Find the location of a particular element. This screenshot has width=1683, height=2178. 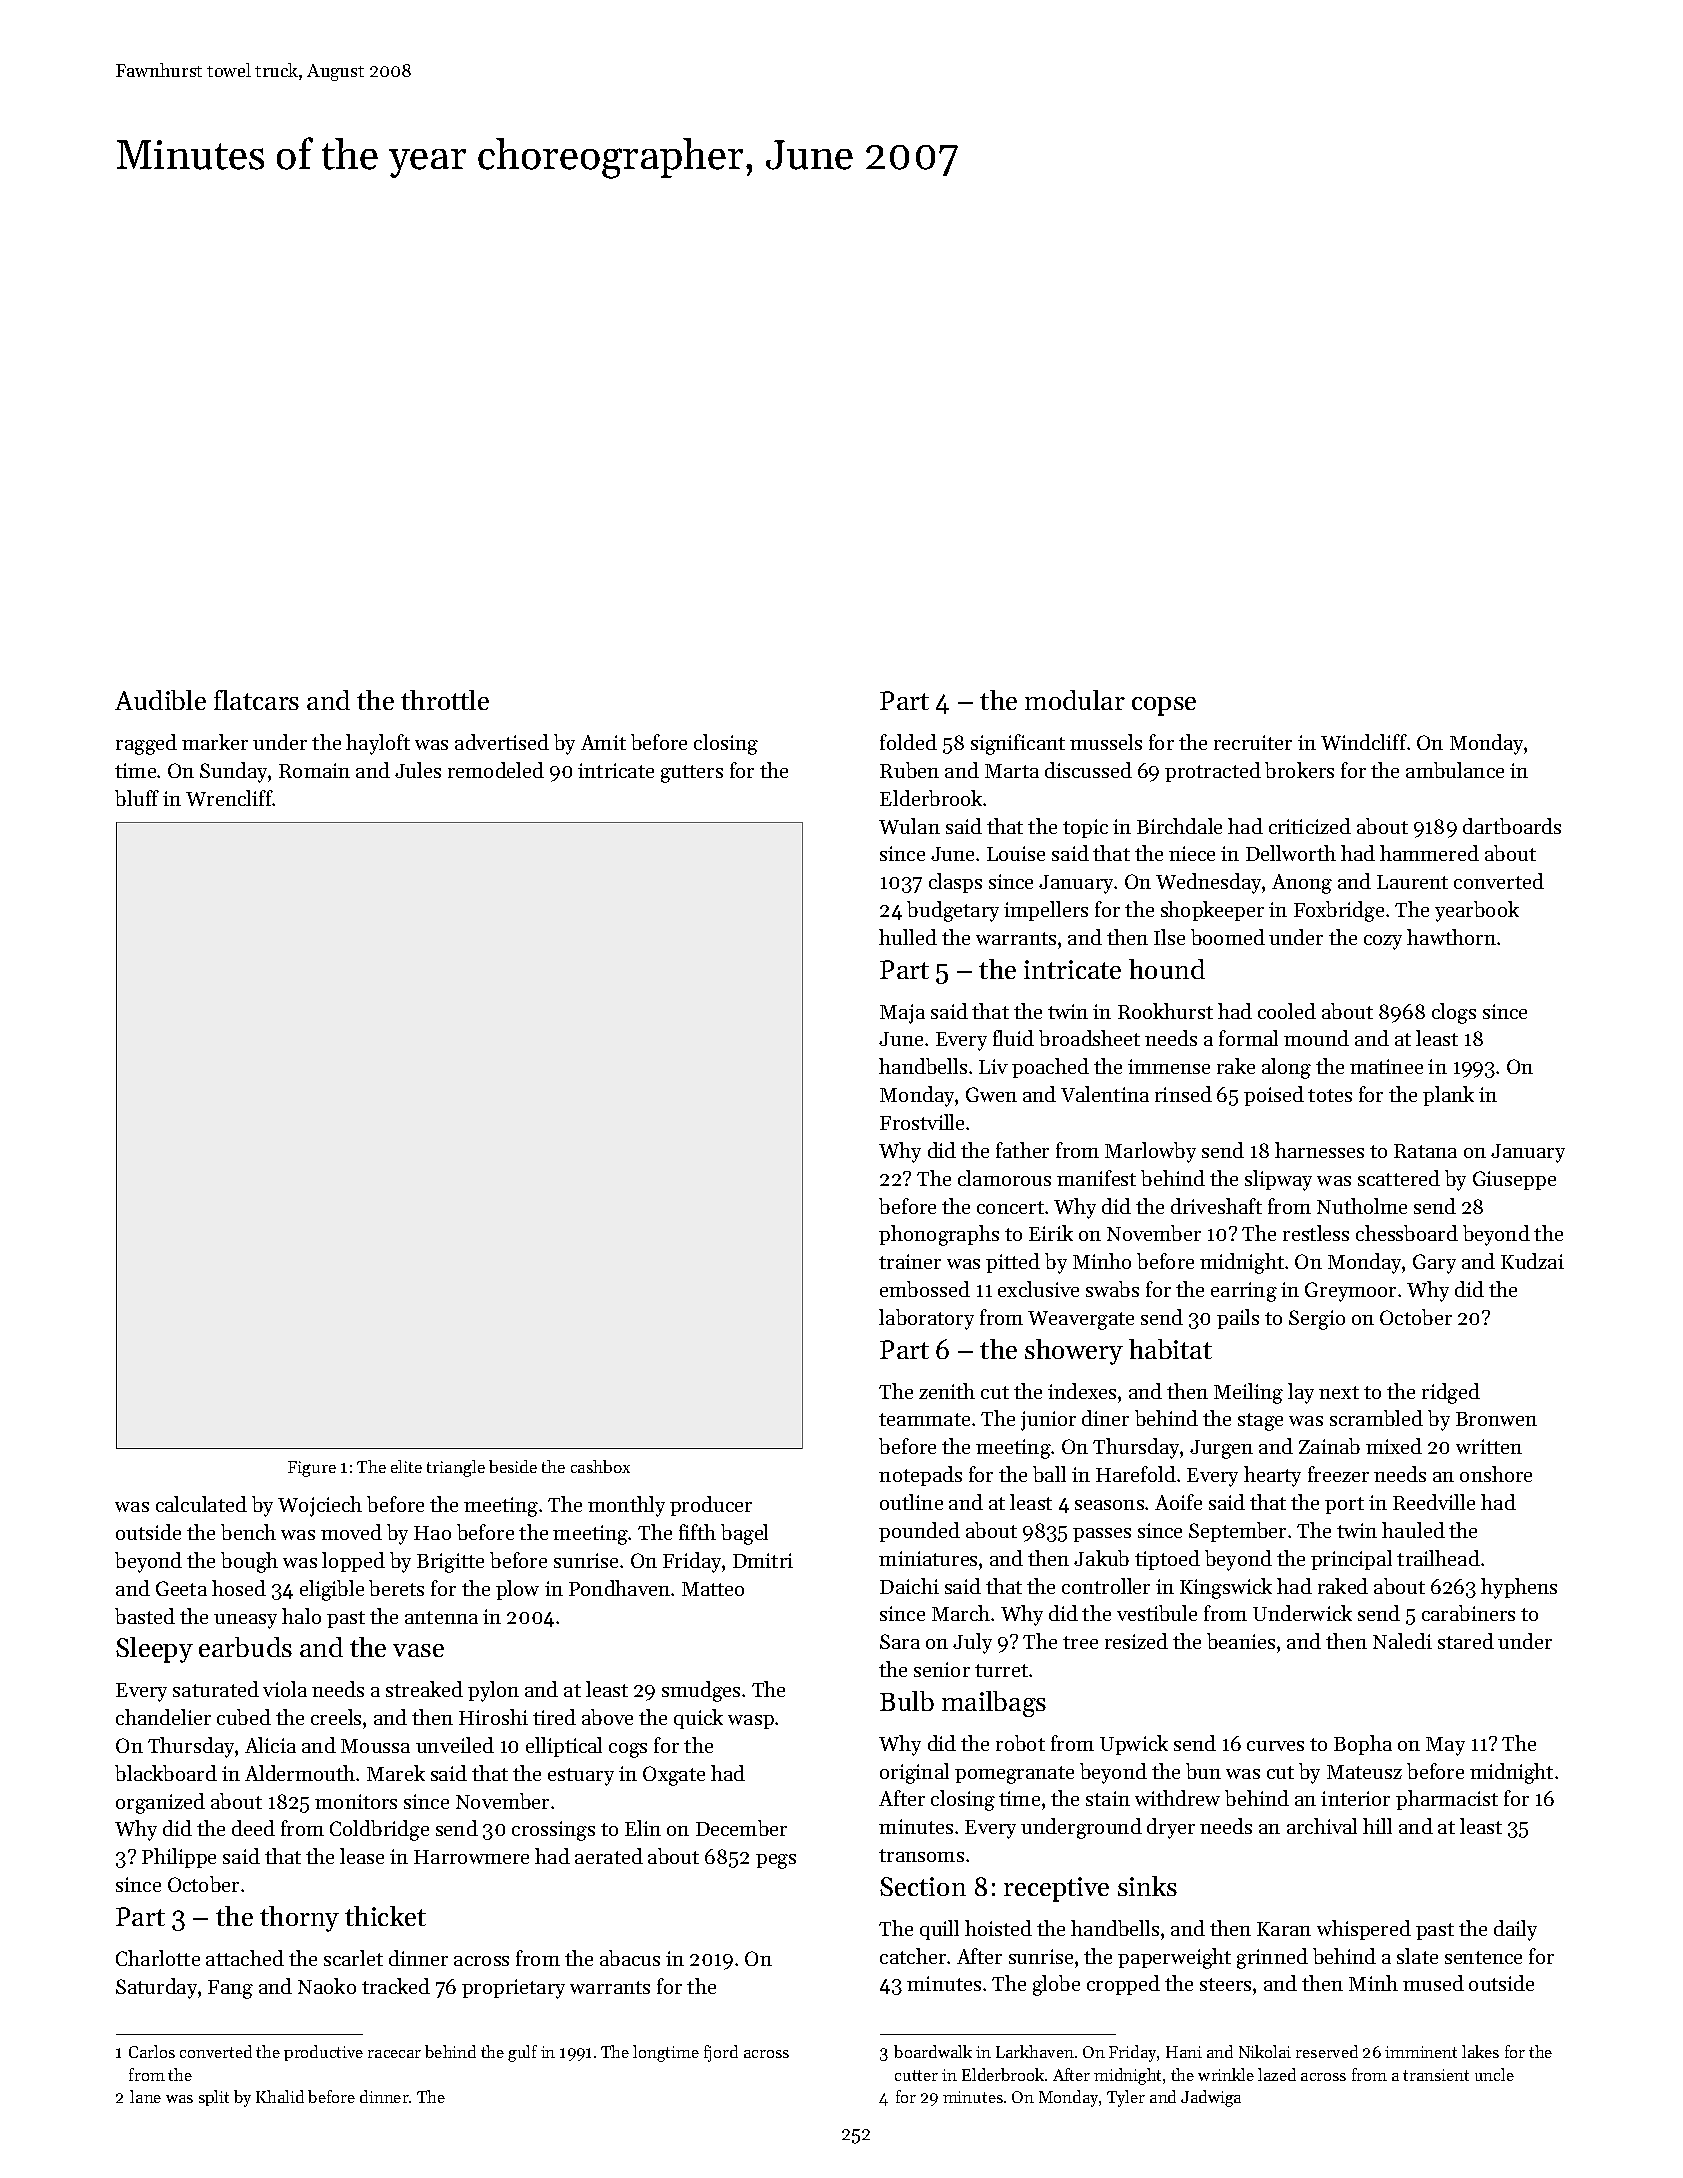

Wrencliff is located at coordinates (229, 798).
